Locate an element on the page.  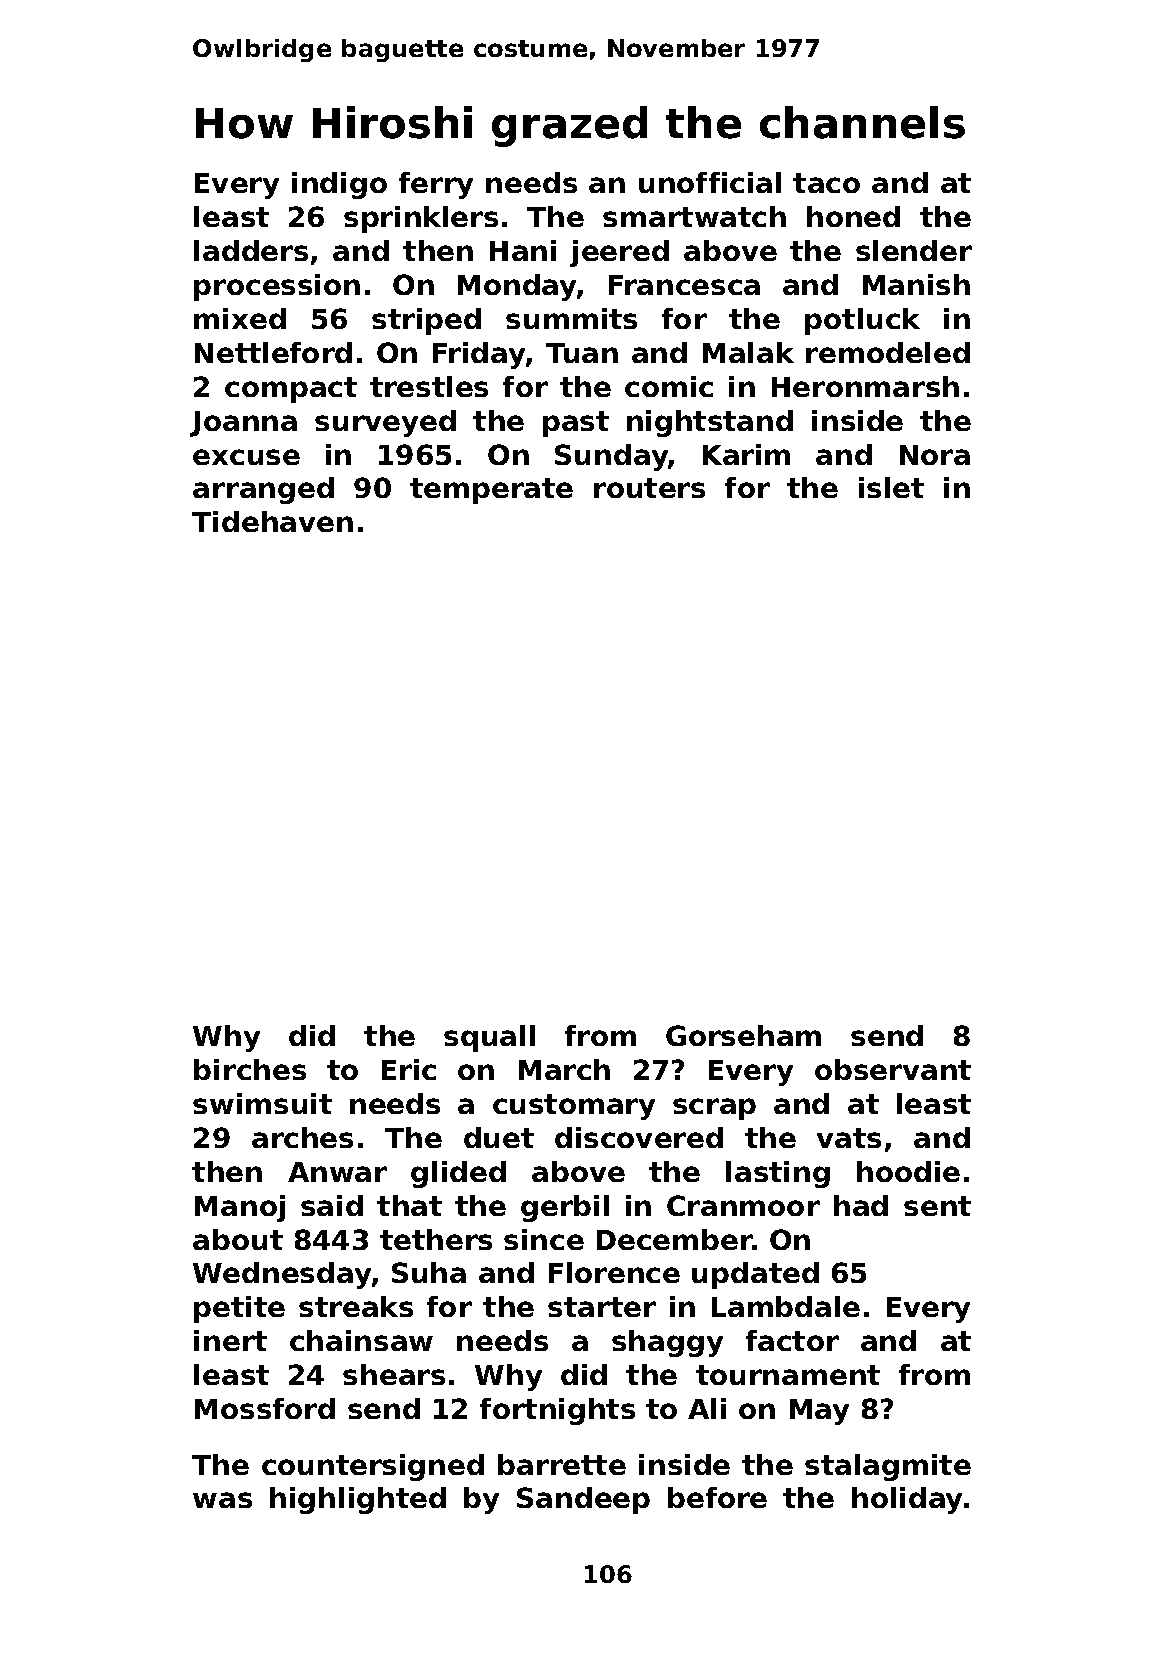
vats is located at coordinates (849, 1138).
